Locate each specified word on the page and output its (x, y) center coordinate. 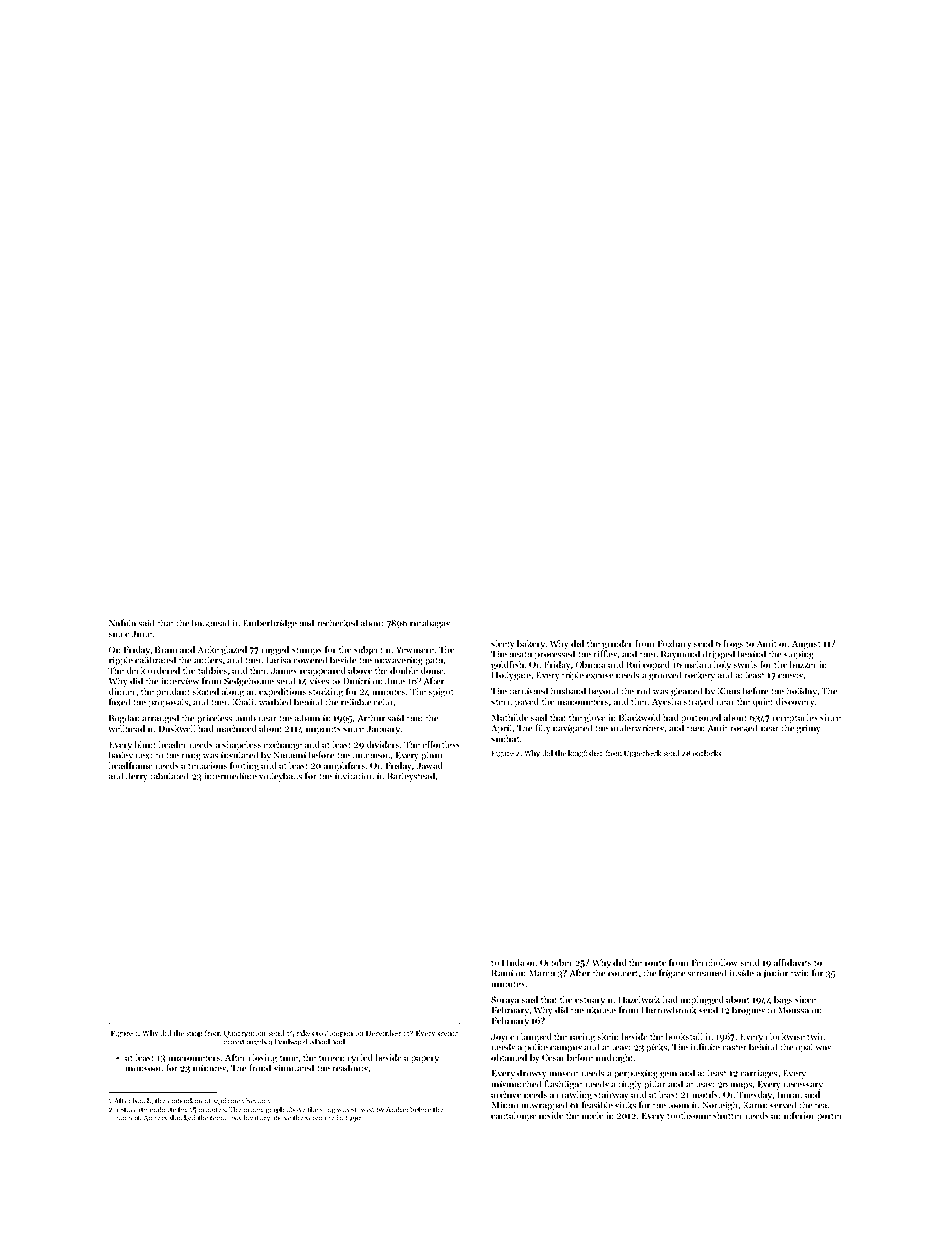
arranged (160, 719)
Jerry (137, 777)
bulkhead (210, 623)
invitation (354, 776)
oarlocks (707, 753)
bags (783, 1000)
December (383, 1033)
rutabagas (430, 624)
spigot (441, 692)
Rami (502, 973)
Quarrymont (245, 1034)
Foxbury (674, 644)
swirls (745, 664)
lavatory (257, 1118)
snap (194, 1035)
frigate (672, 974)
